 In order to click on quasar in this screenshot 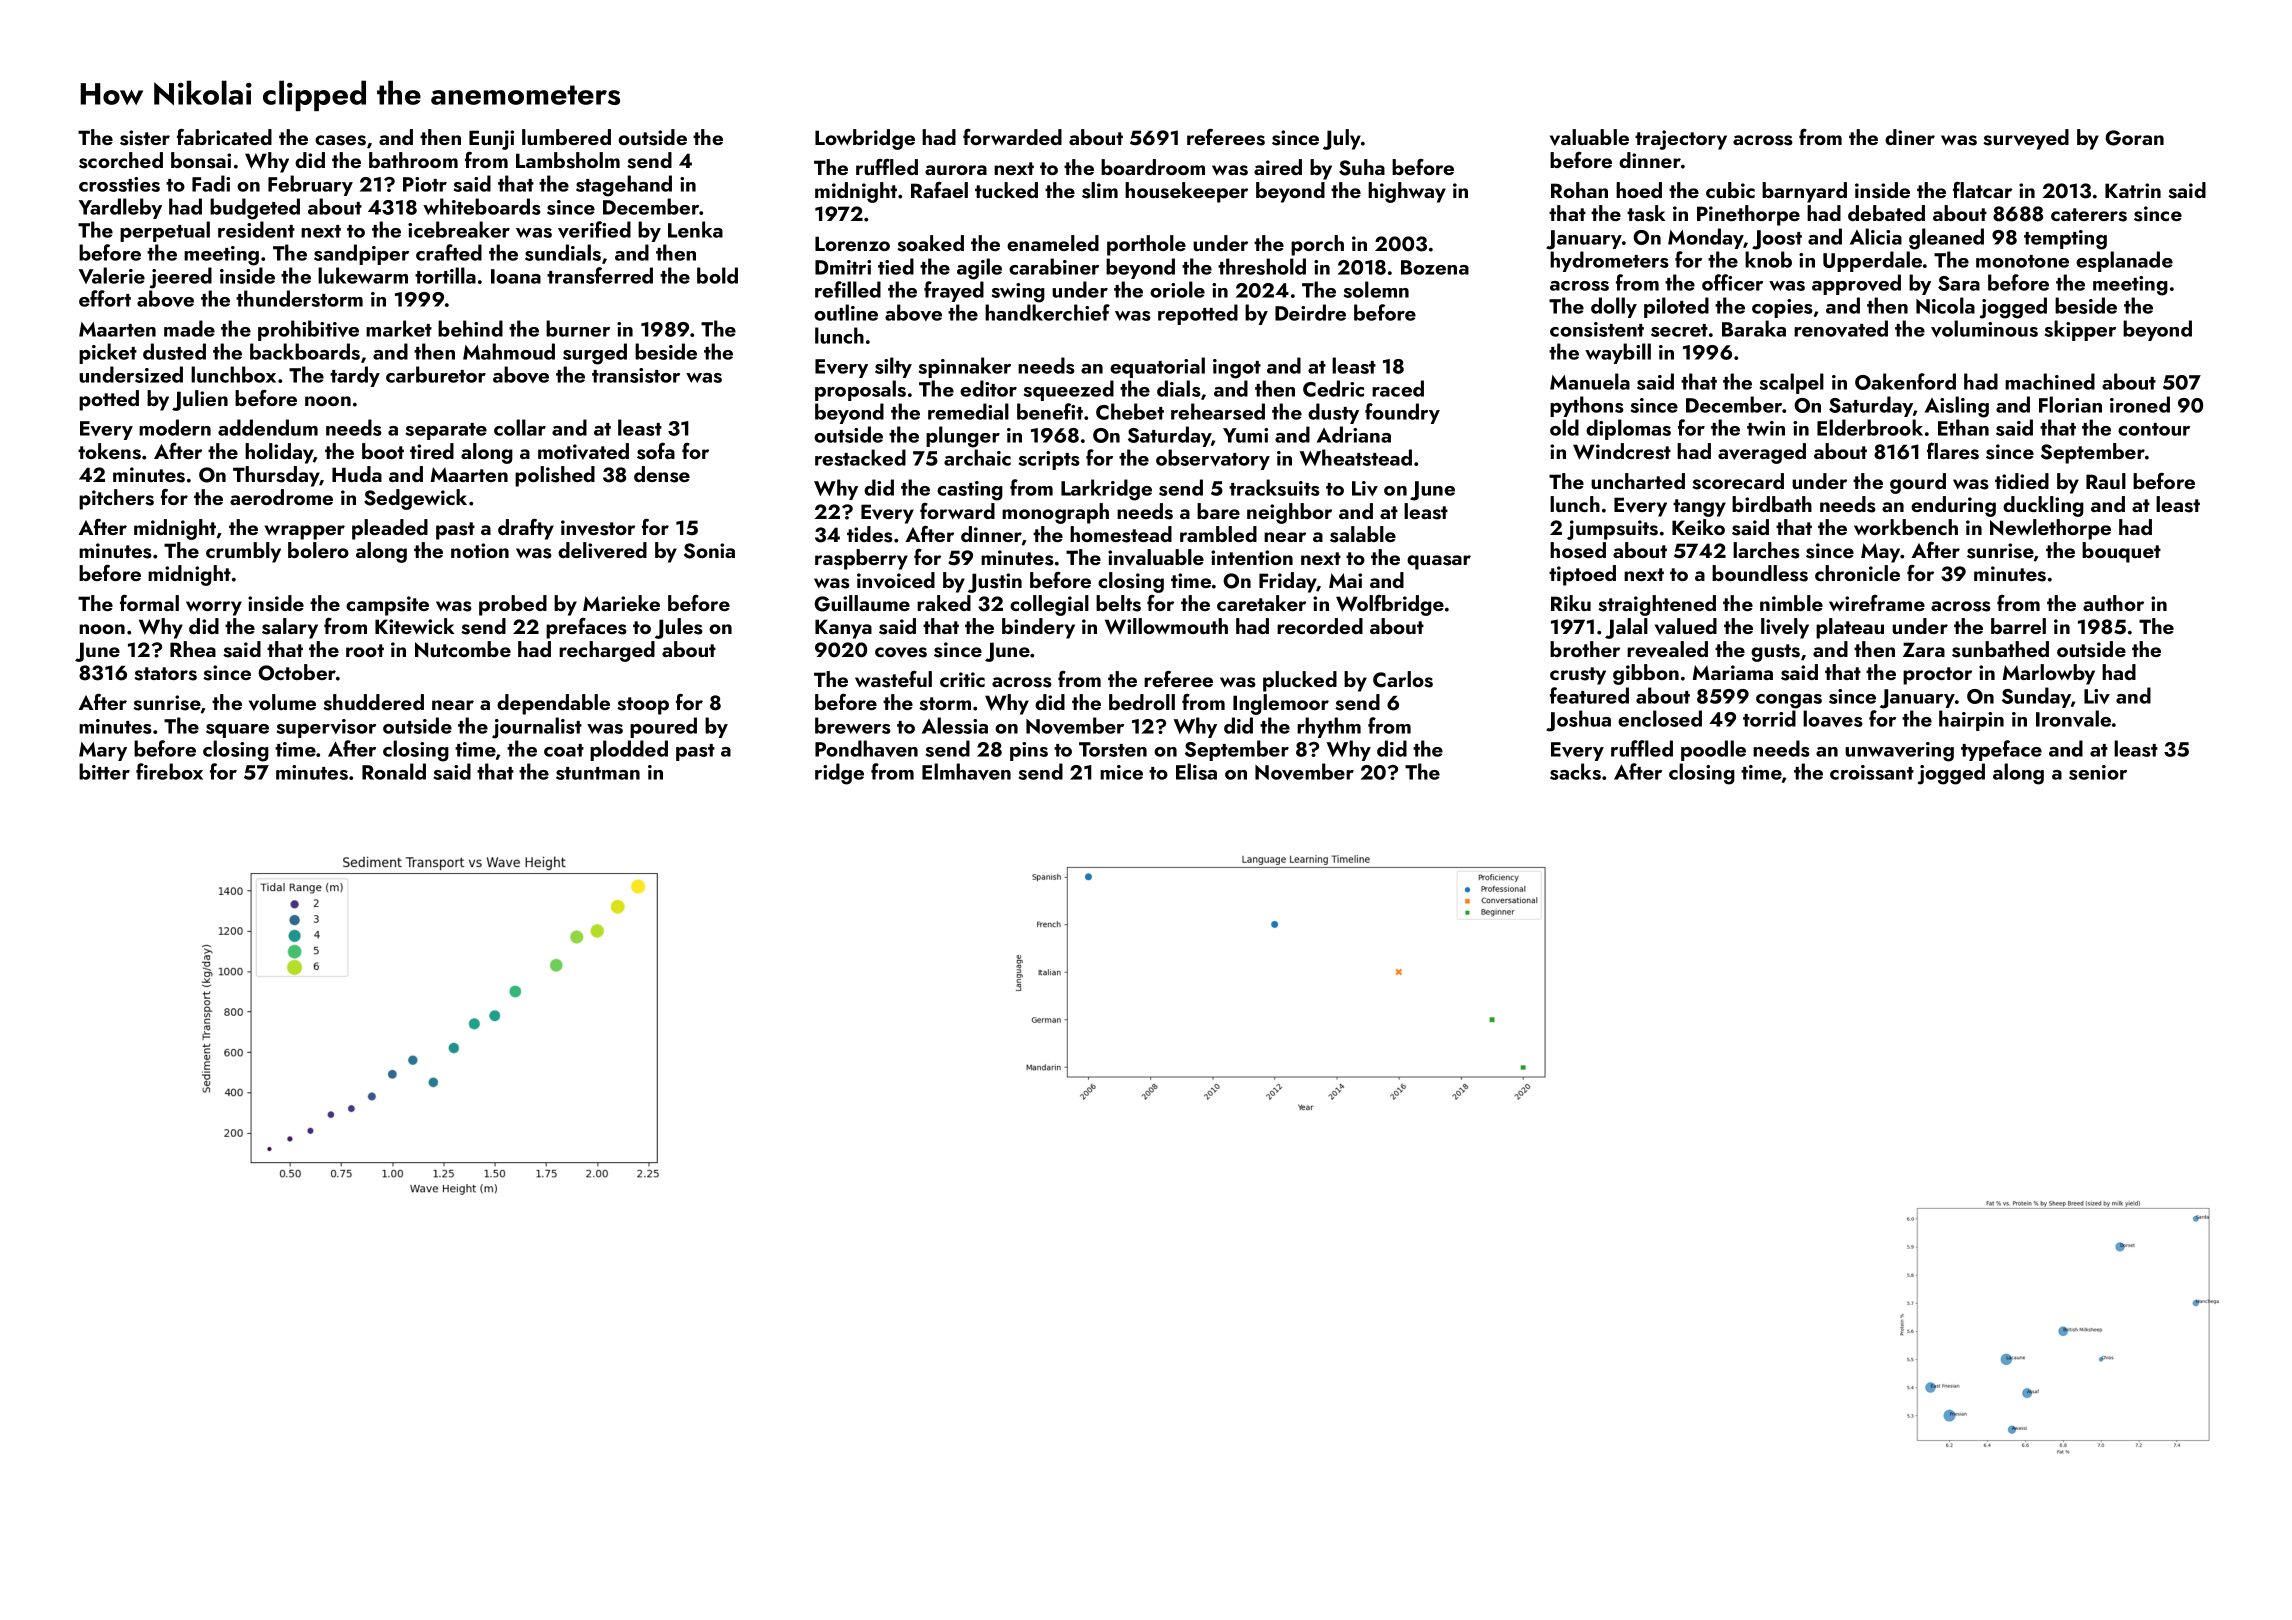, I will do `click(1439, 562)`.
